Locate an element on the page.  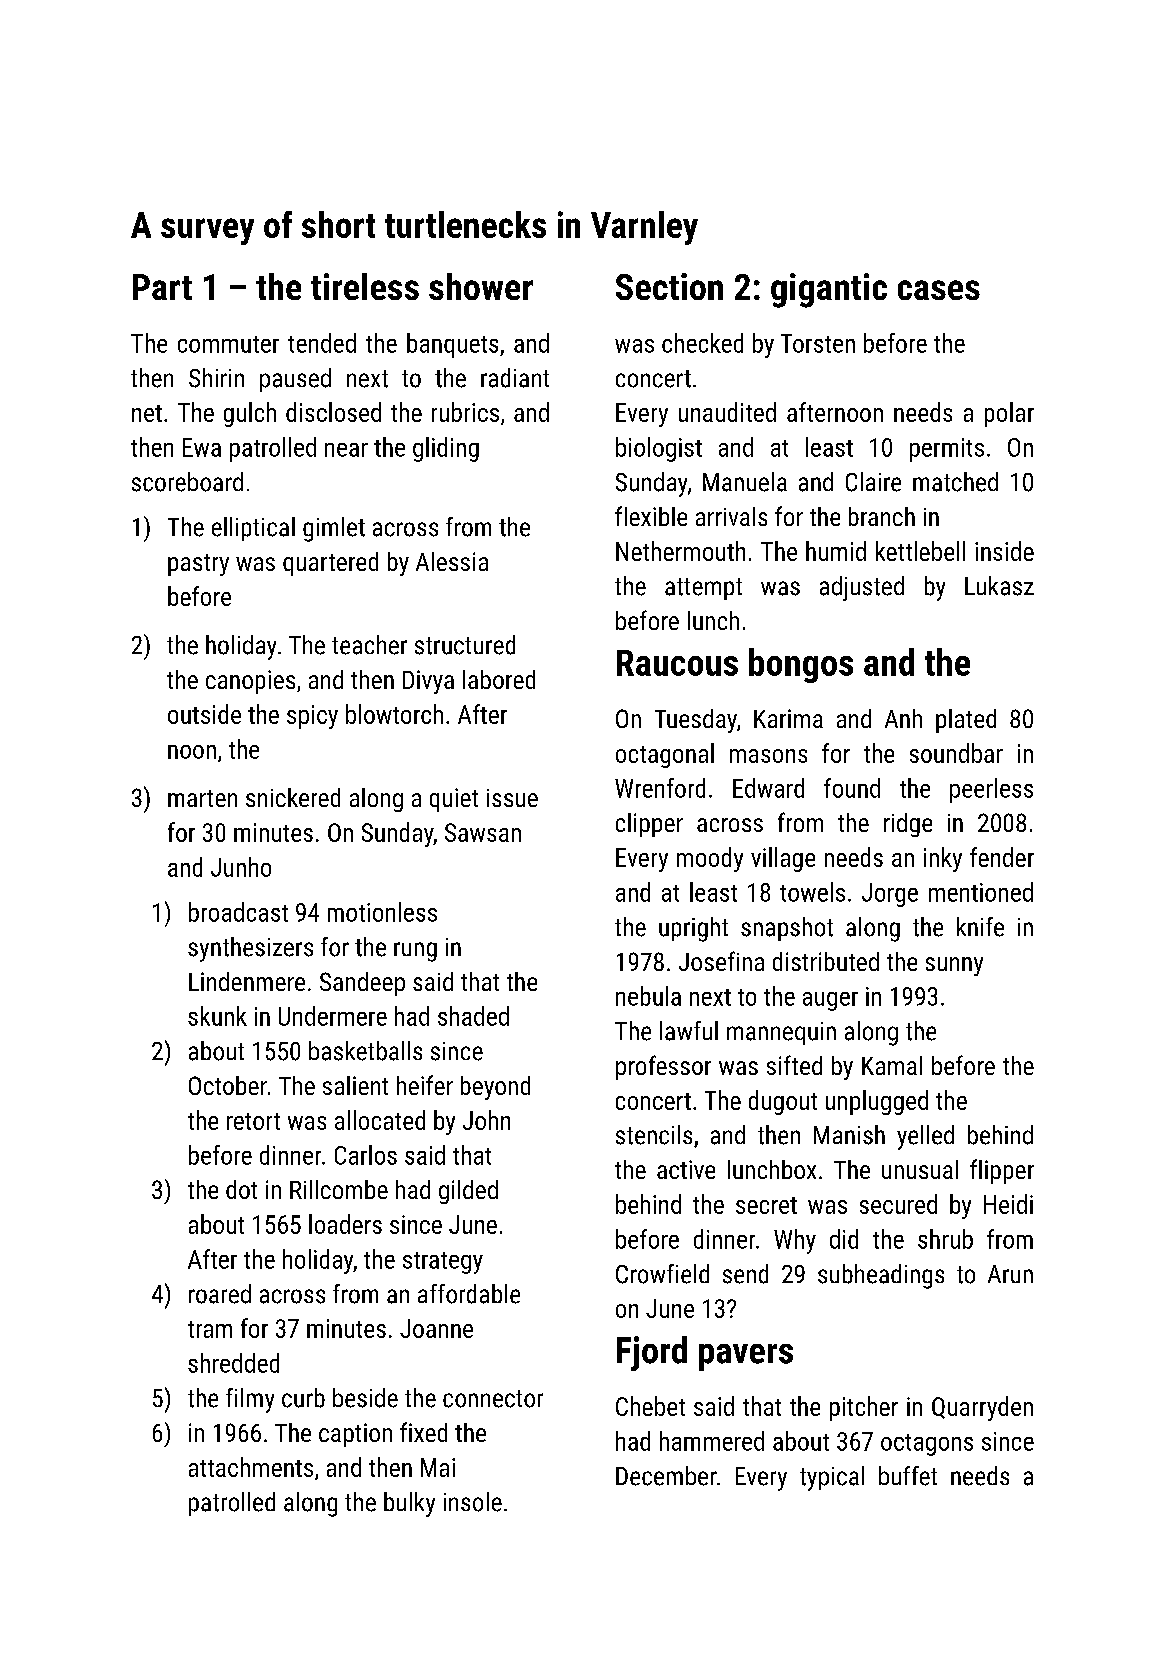
upright is located at coordinates (693, 929).
